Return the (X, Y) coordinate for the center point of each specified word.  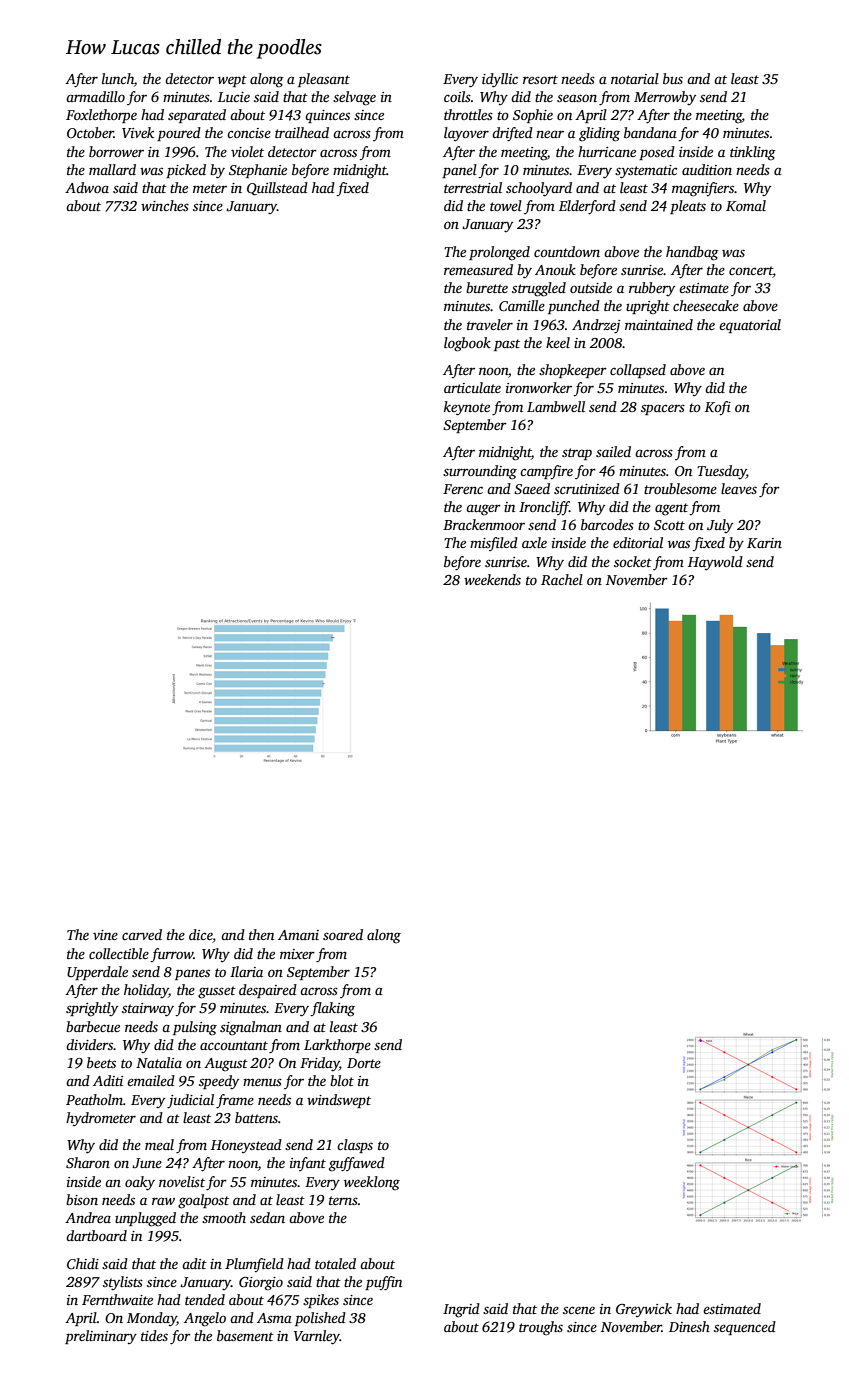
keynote (467, 408)
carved (142, 934)
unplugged (145, 1219)
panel (459, 171)
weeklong (372, 1183)
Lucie (234, 97)
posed (657, 153)
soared (343, 934)
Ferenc (463, 489)
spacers (663, 409)
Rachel (562, 579)
